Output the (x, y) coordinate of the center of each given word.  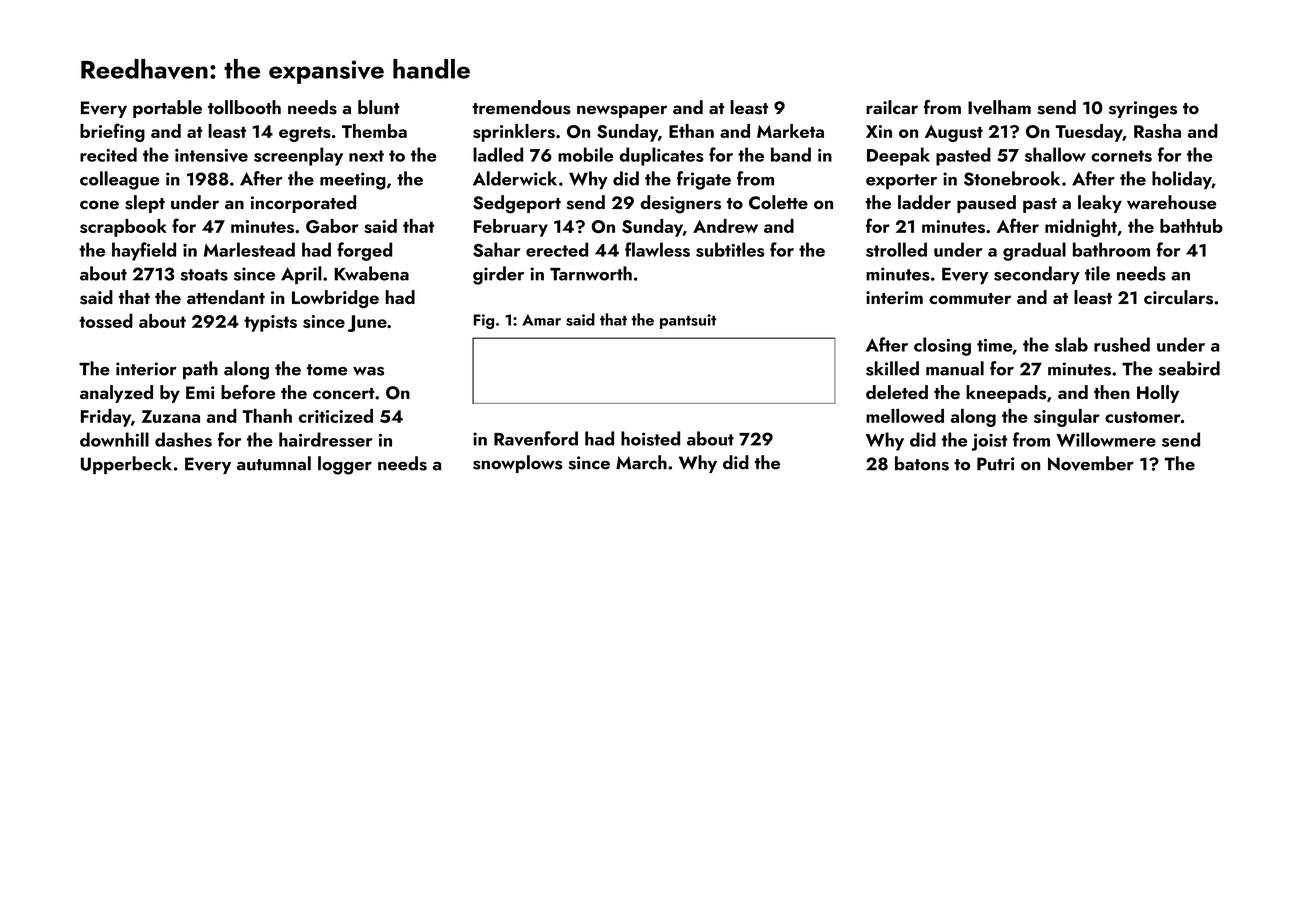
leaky (1100, 204)
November (1091, 463)
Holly (1158, 394)
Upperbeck (126, 465)
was (368, 371)
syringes (1143, 110)
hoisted (650, 438)
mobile (585, 154)
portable (167, 109)
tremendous (521, 107)
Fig (483, 321)
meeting (353, 181)
